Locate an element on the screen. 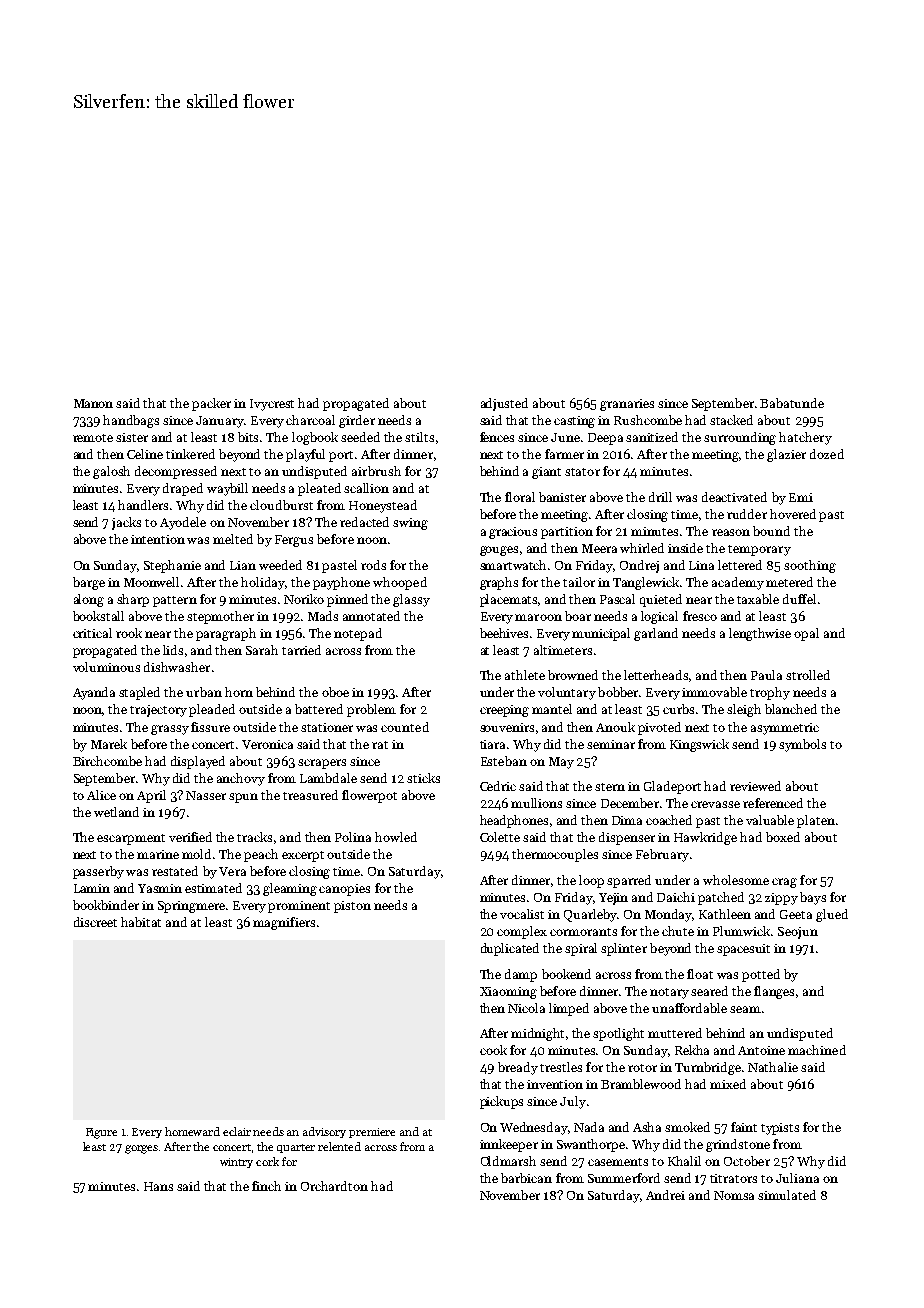 The width and height of the screenshot is (924, 1308). cook is located at coordinates (493, 1050).
